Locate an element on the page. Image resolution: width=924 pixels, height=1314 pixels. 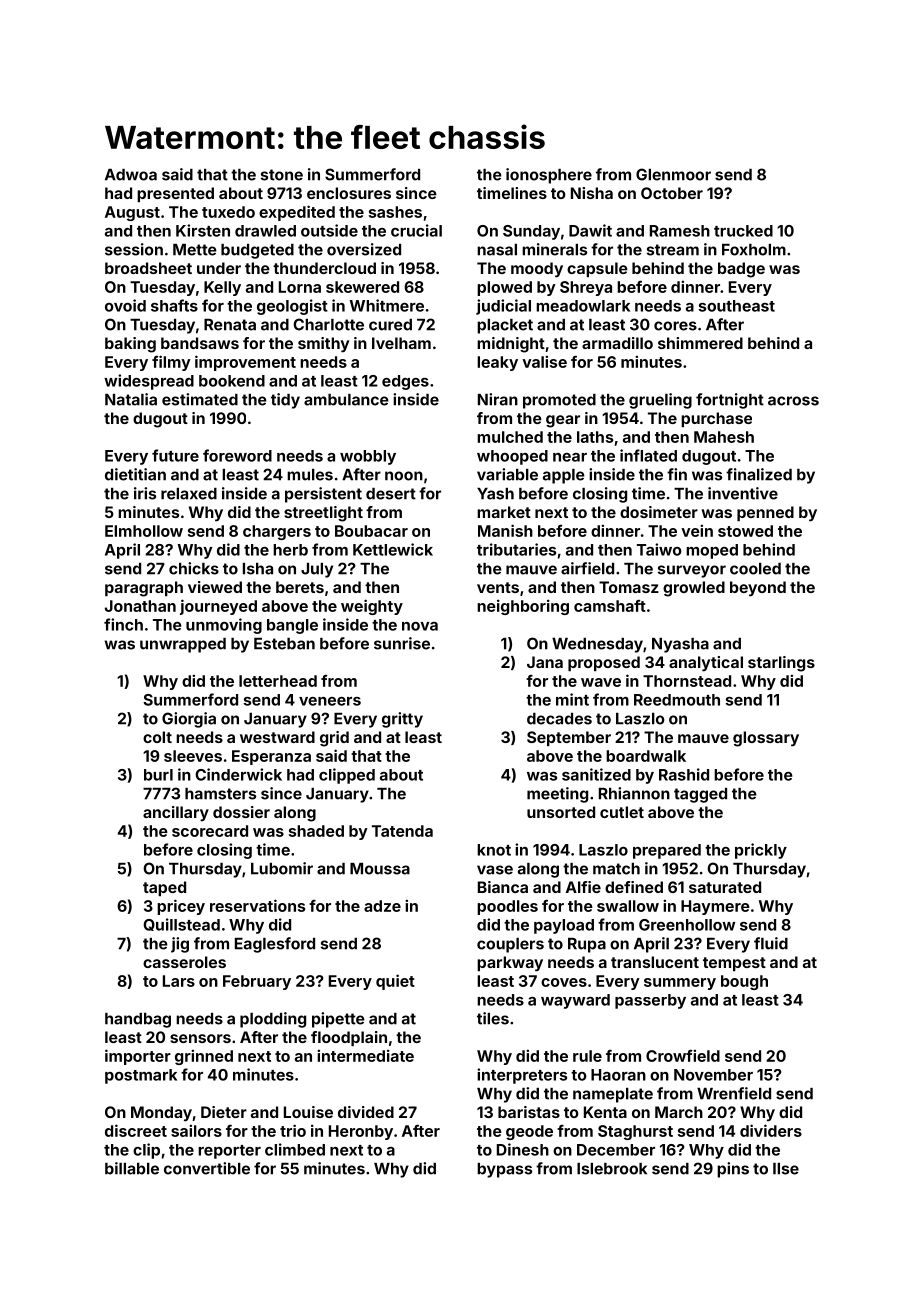
airfield is located at coordinates (587, 568).
